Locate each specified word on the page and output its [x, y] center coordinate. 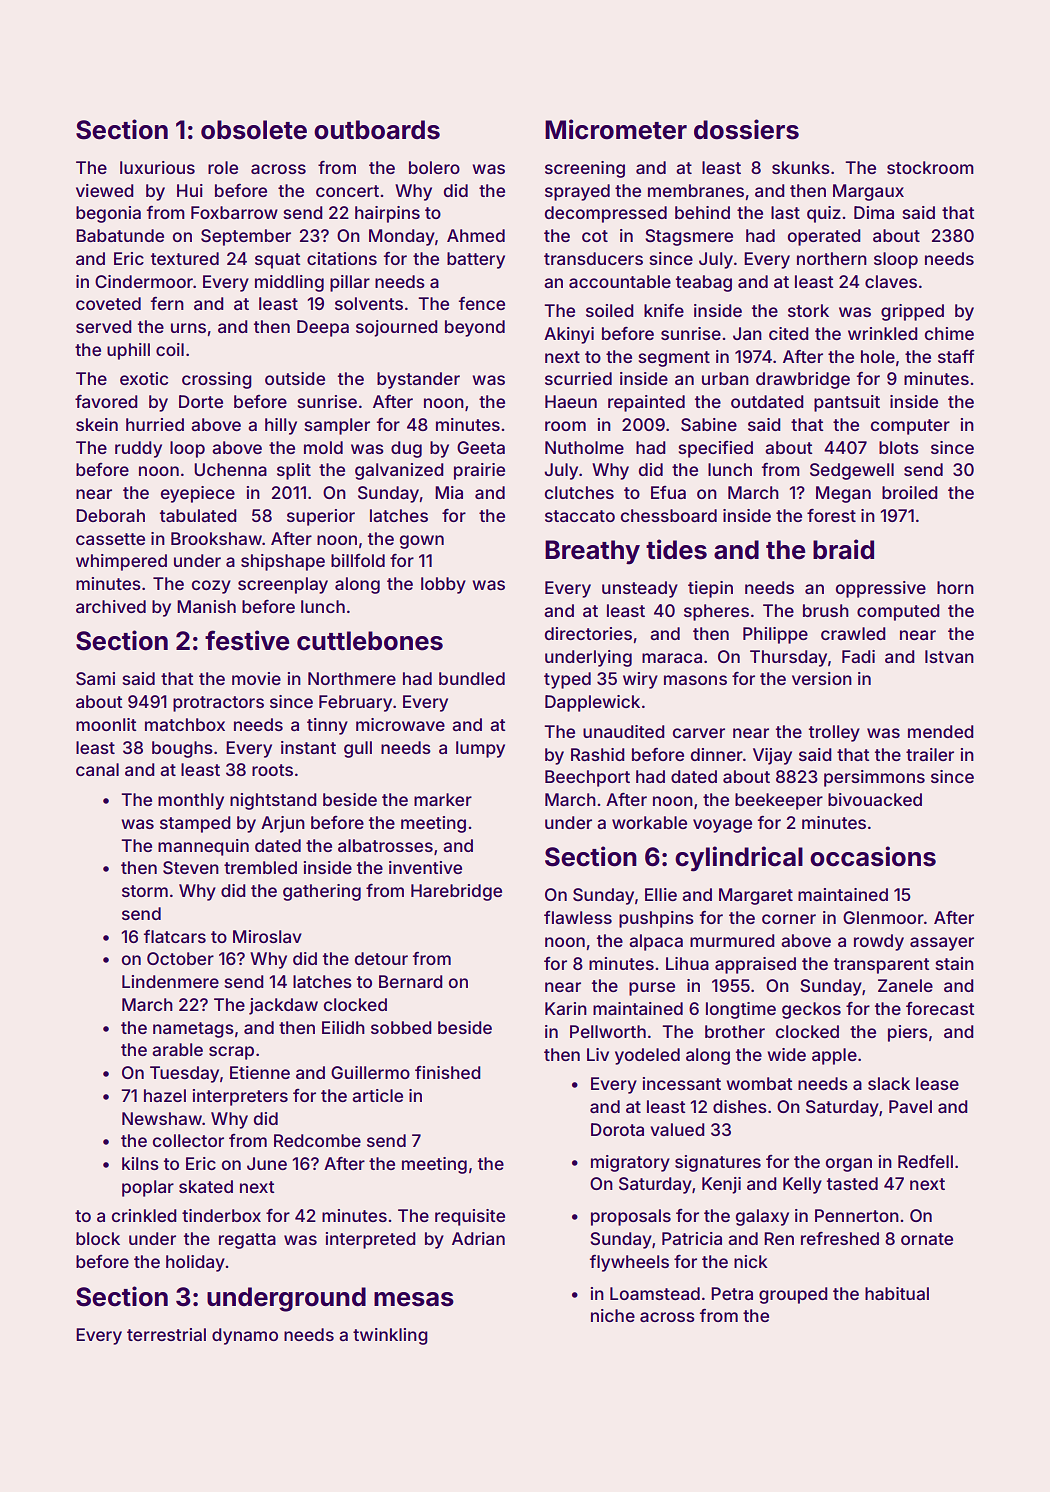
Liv [598, 1054]
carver [699, 733]
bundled [472, 678]
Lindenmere [170, 981]
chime [949, 333]
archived [111, 606]
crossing [217, 380]
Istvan [949, 656]
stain [955, 963]
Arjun [283, 824]
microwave [400, 724]
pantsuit [847, 403]
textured [185, 258]
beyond [475, 328]
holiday [195, 1263]
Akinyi [569, 335]
